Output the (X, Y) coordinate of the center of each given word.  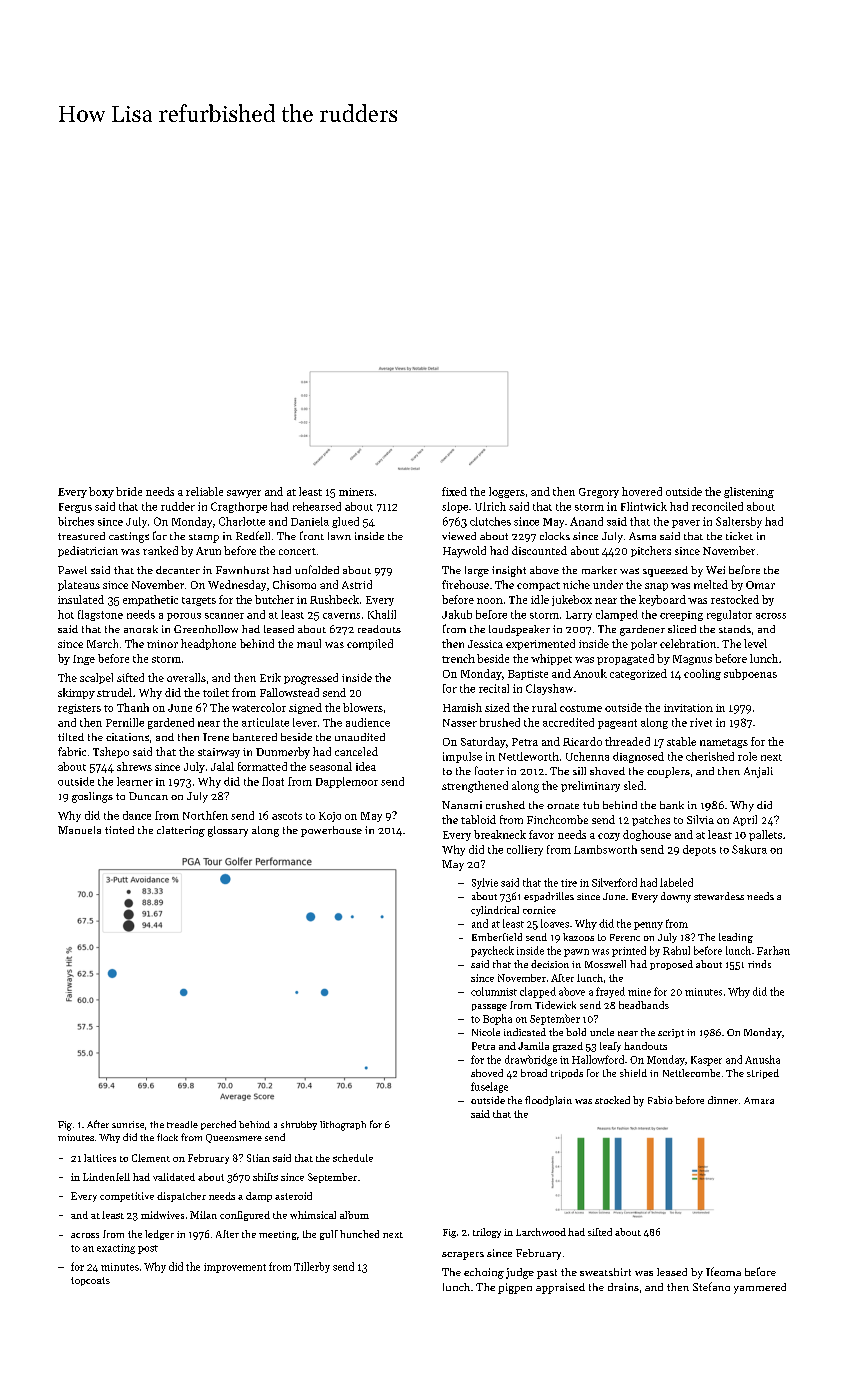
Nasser (460, 723)
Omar (760, 585)
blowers (363, 707)
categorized (638, 674)
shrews (134, 766)
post (148, 1249)
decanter (178, 570)
